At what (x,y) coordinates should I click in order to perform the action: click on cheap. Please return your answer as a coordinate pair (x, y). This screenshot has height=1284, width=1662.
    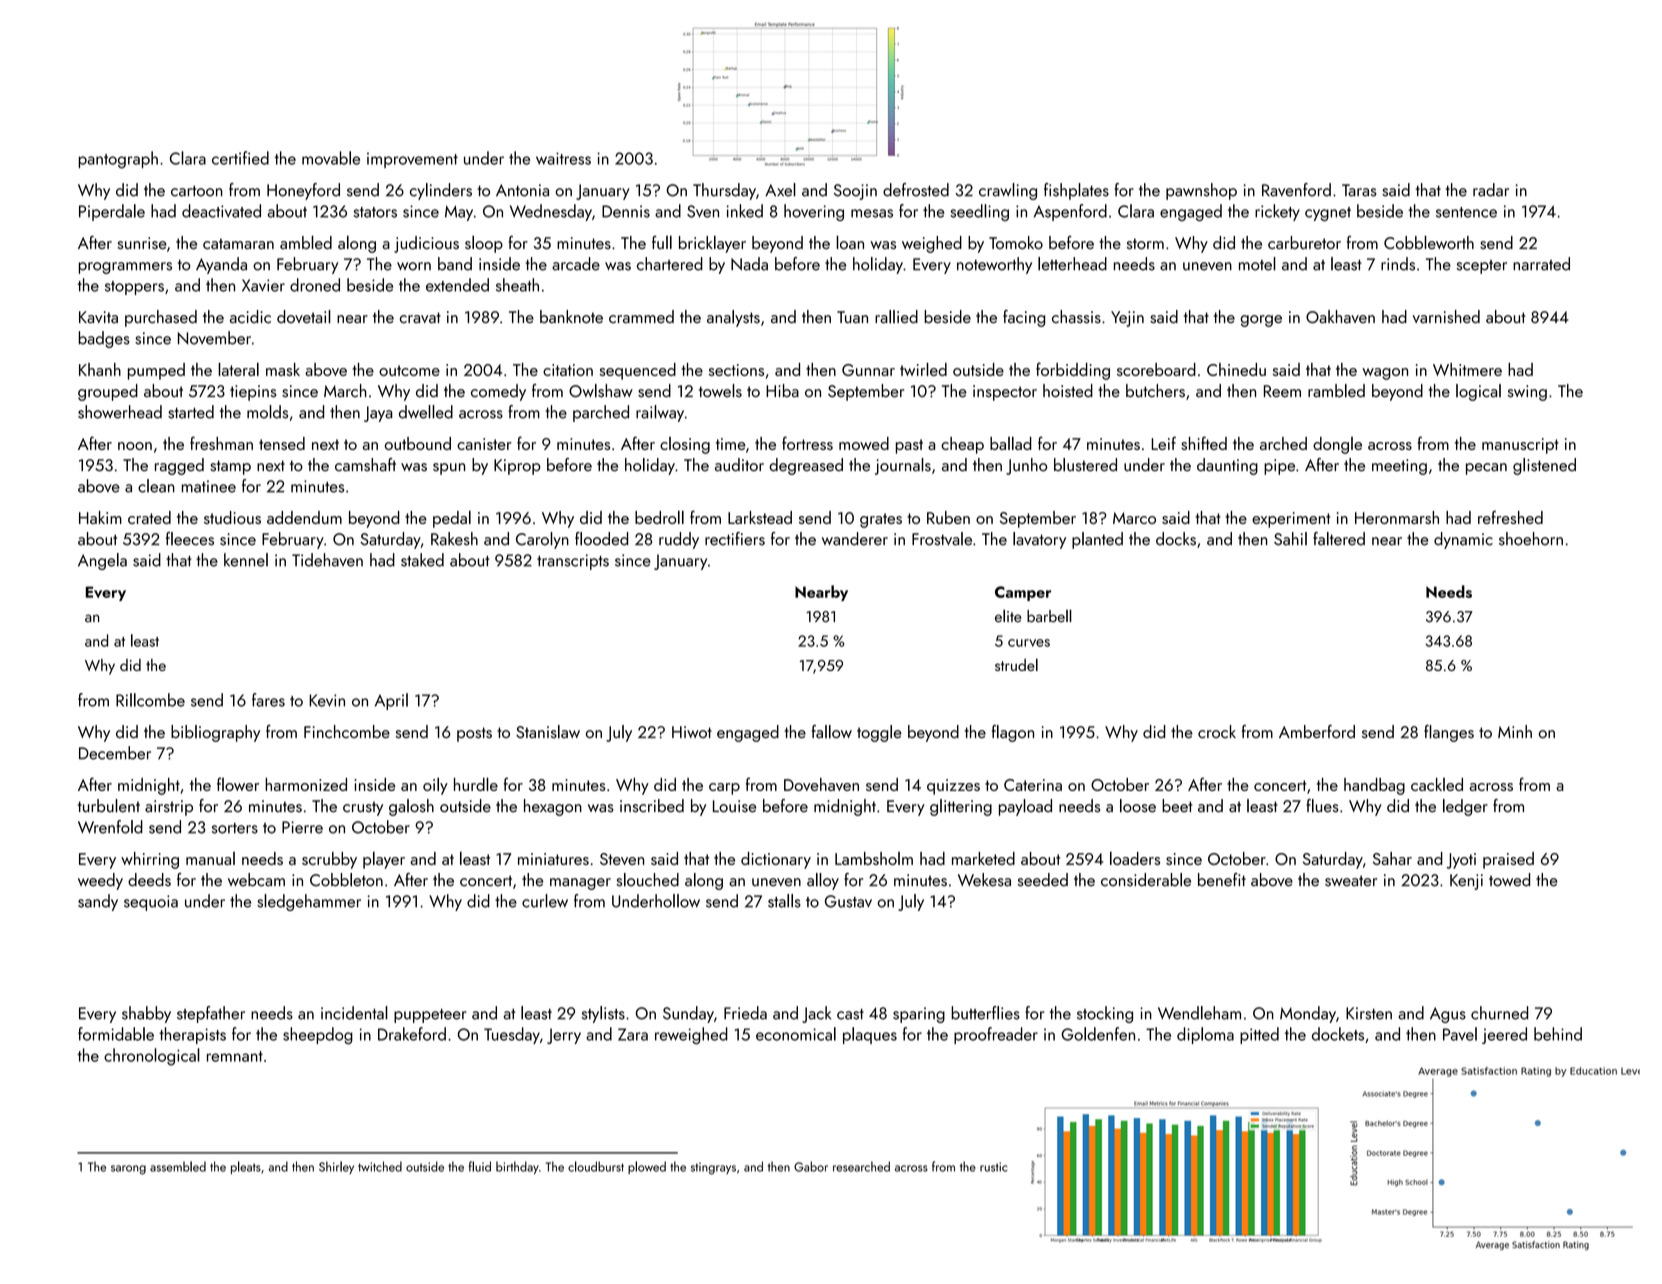
    Looking at the image, I should click on (962, 445).
